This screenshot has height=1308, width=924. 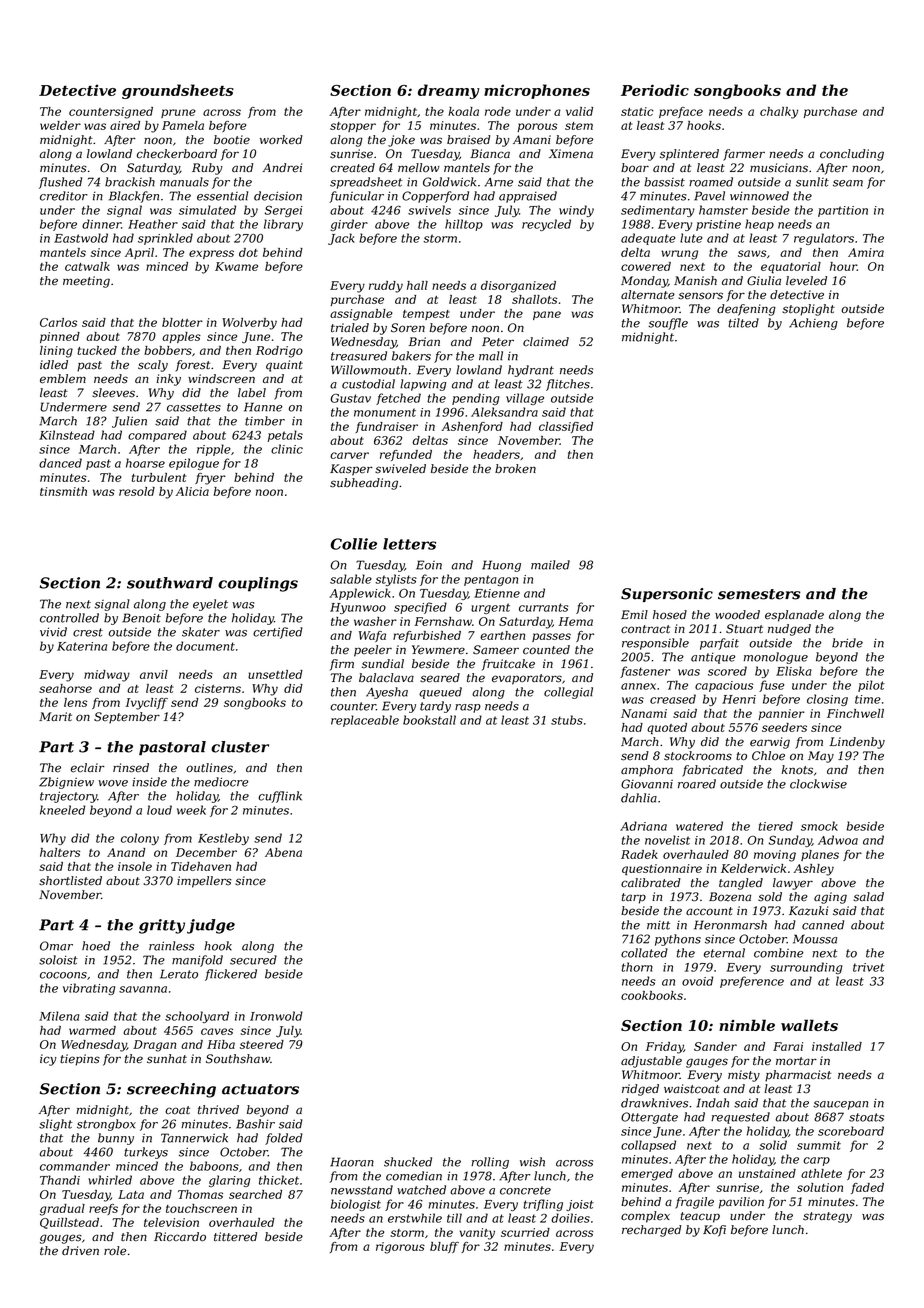 What do you see at coordinates (275, 674) in the screenshot?
I see `unsettled` at bounding box center [275, 674].
